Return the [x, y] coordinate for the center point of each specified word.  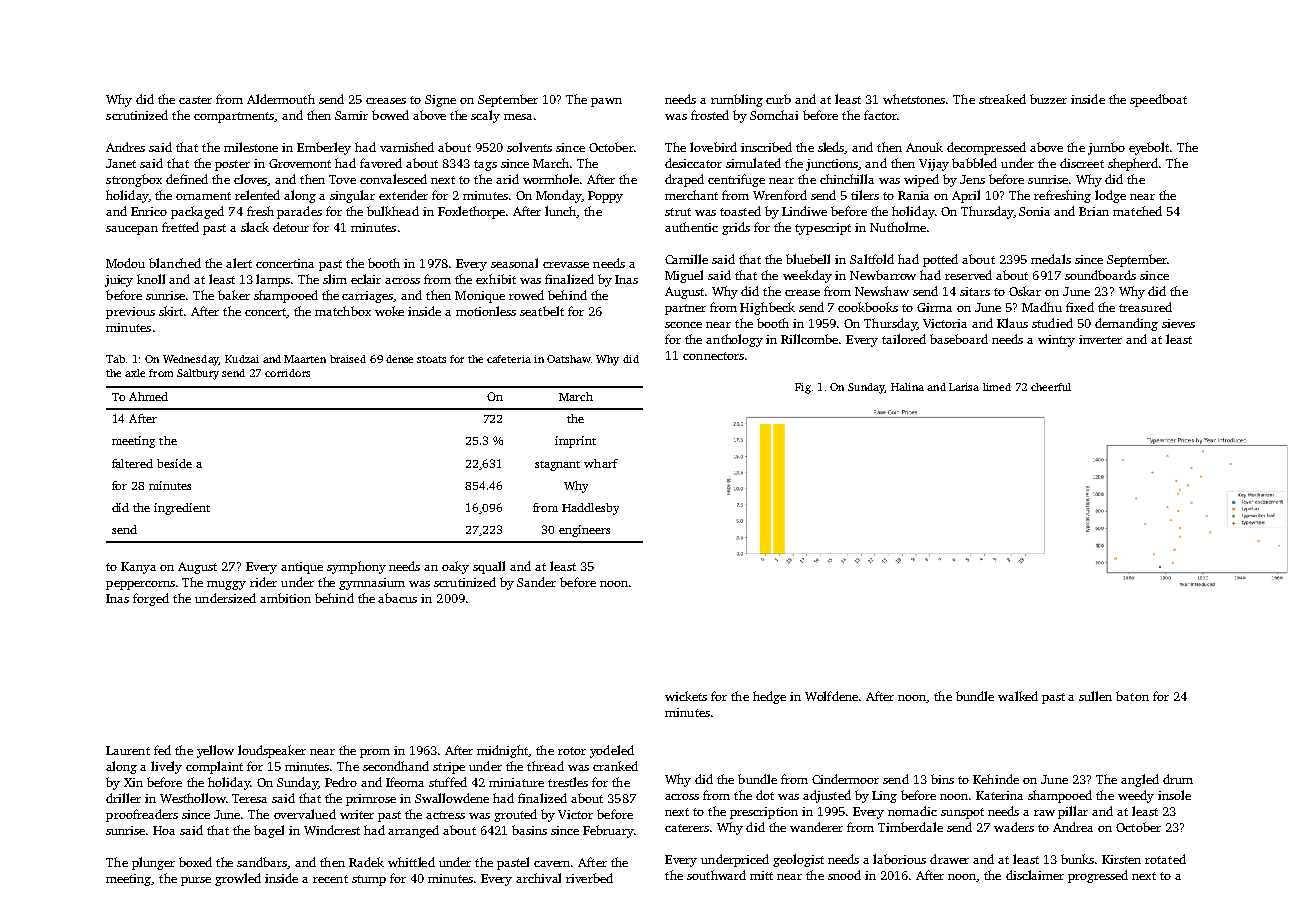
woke [389, 311]
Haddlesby [590, 509]
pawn [606, 102]
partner [685, 309]
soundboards [1100, 275]
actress [445, 815]
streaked [1002, 99]
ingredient [182, 509]
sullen [1095, 696]
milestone [251, 147]
